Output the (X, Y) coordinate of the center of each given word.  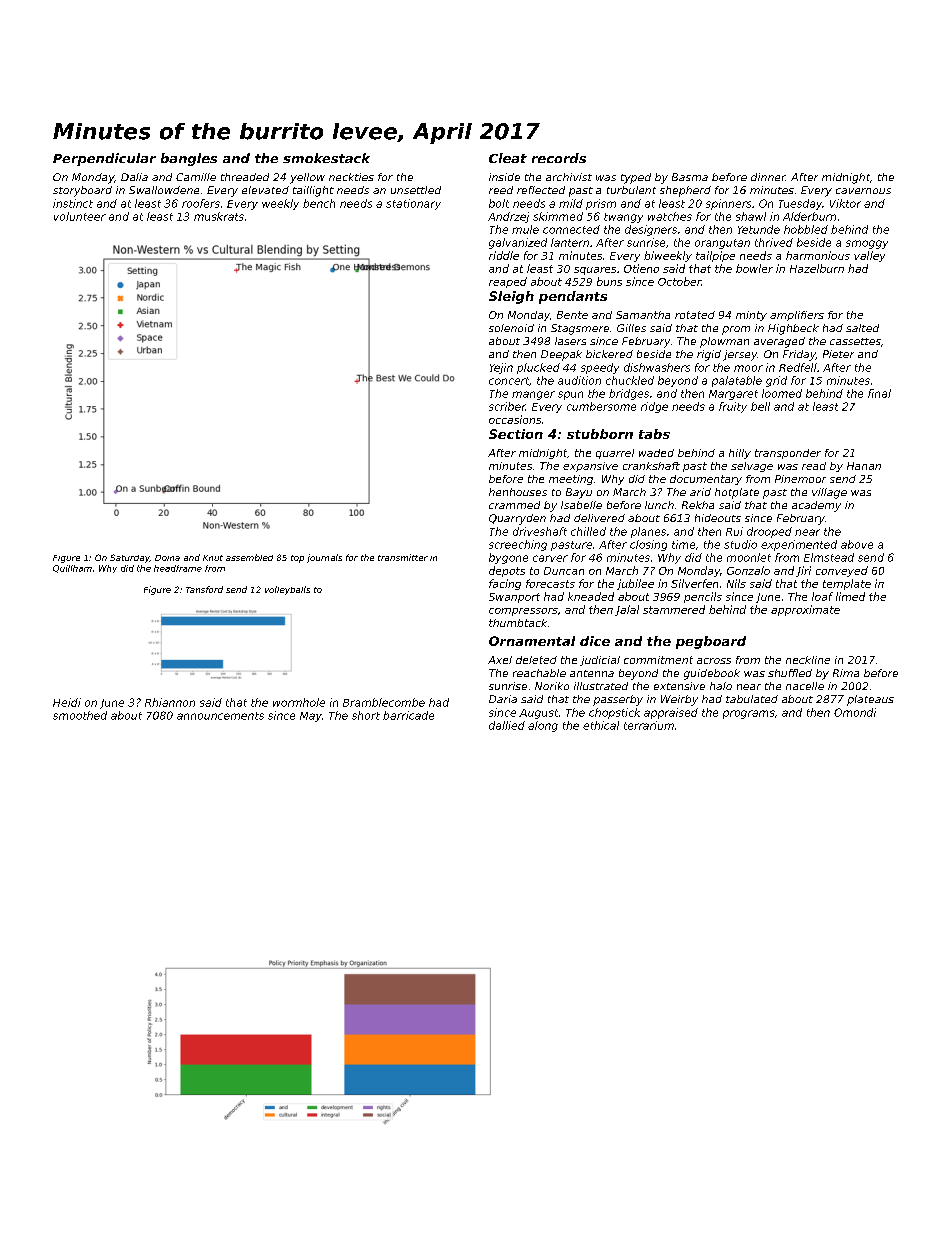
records (559, 158)
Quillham (72, 569)
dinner (768, 177)
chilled (588, 531)
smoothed (80, 715)
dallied (507, 725)
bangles (189, 159)
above (857, 544)
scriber (507, 406)
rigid (709, 355)
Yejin (501, 368)
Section (516, 434)
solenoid (511, 328)
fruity (733, 407)
